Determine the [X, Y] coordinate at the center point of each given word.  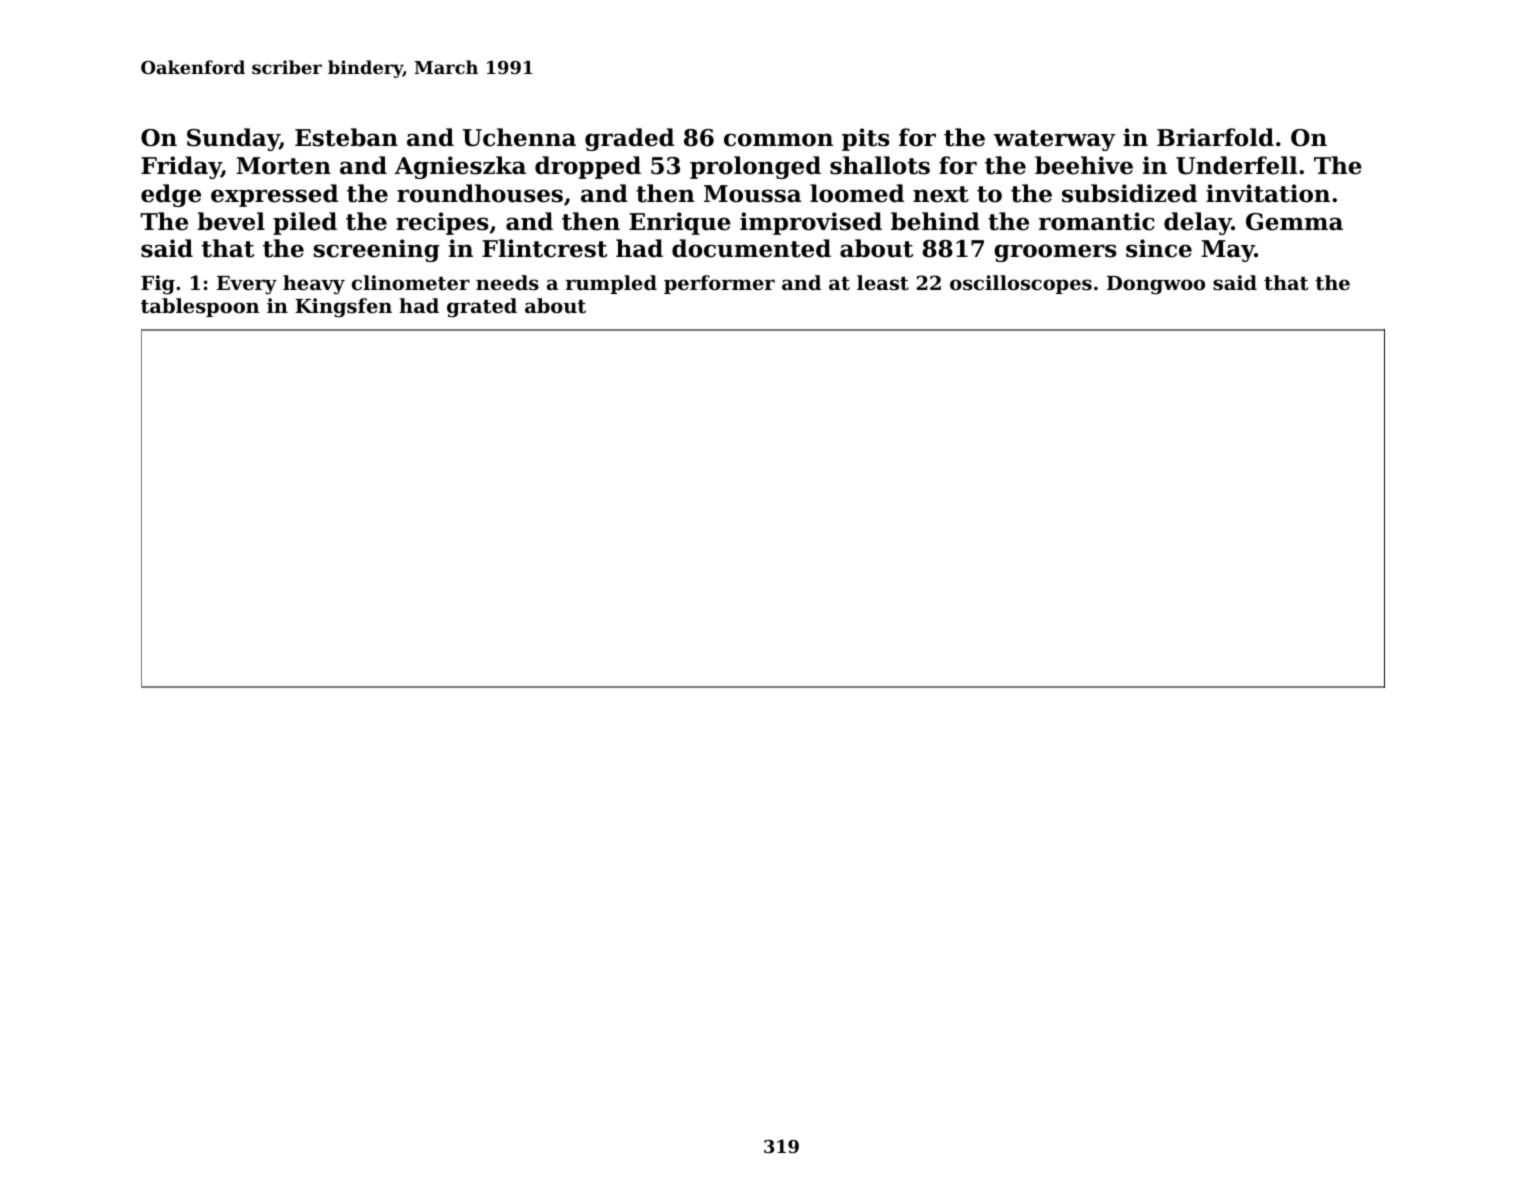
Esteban [346, 137]
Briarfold [1215, 137]
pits [866, 139]
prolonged [755, 167]
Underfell [1236, 165]
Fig [158, 285]
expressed [274, 195]
